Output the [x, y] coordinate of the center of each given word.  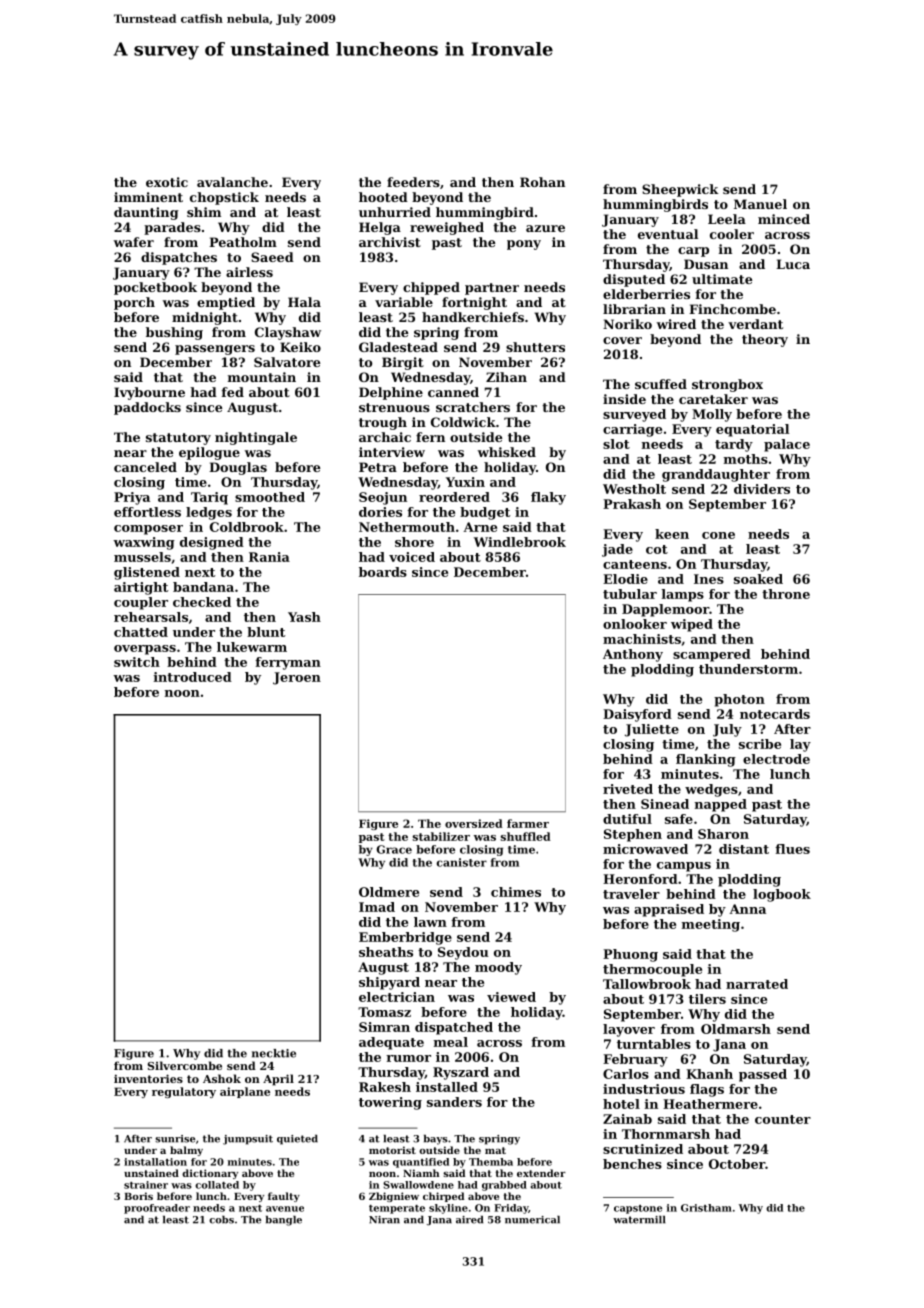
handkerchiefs [473, 317]
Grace [394, 849]
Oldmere [389, 892]
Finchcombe [732, 309]
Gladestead [398, 347]
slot [616, 444]
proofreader [157, 1209]
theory [765, 340]
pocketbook [155, 288]
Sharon [723, 834]
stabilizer [441, 836]
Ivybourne [149, 393]
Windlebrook [520, 542]
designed [212, 543]
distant [744, 849]
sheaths [386, 952]
